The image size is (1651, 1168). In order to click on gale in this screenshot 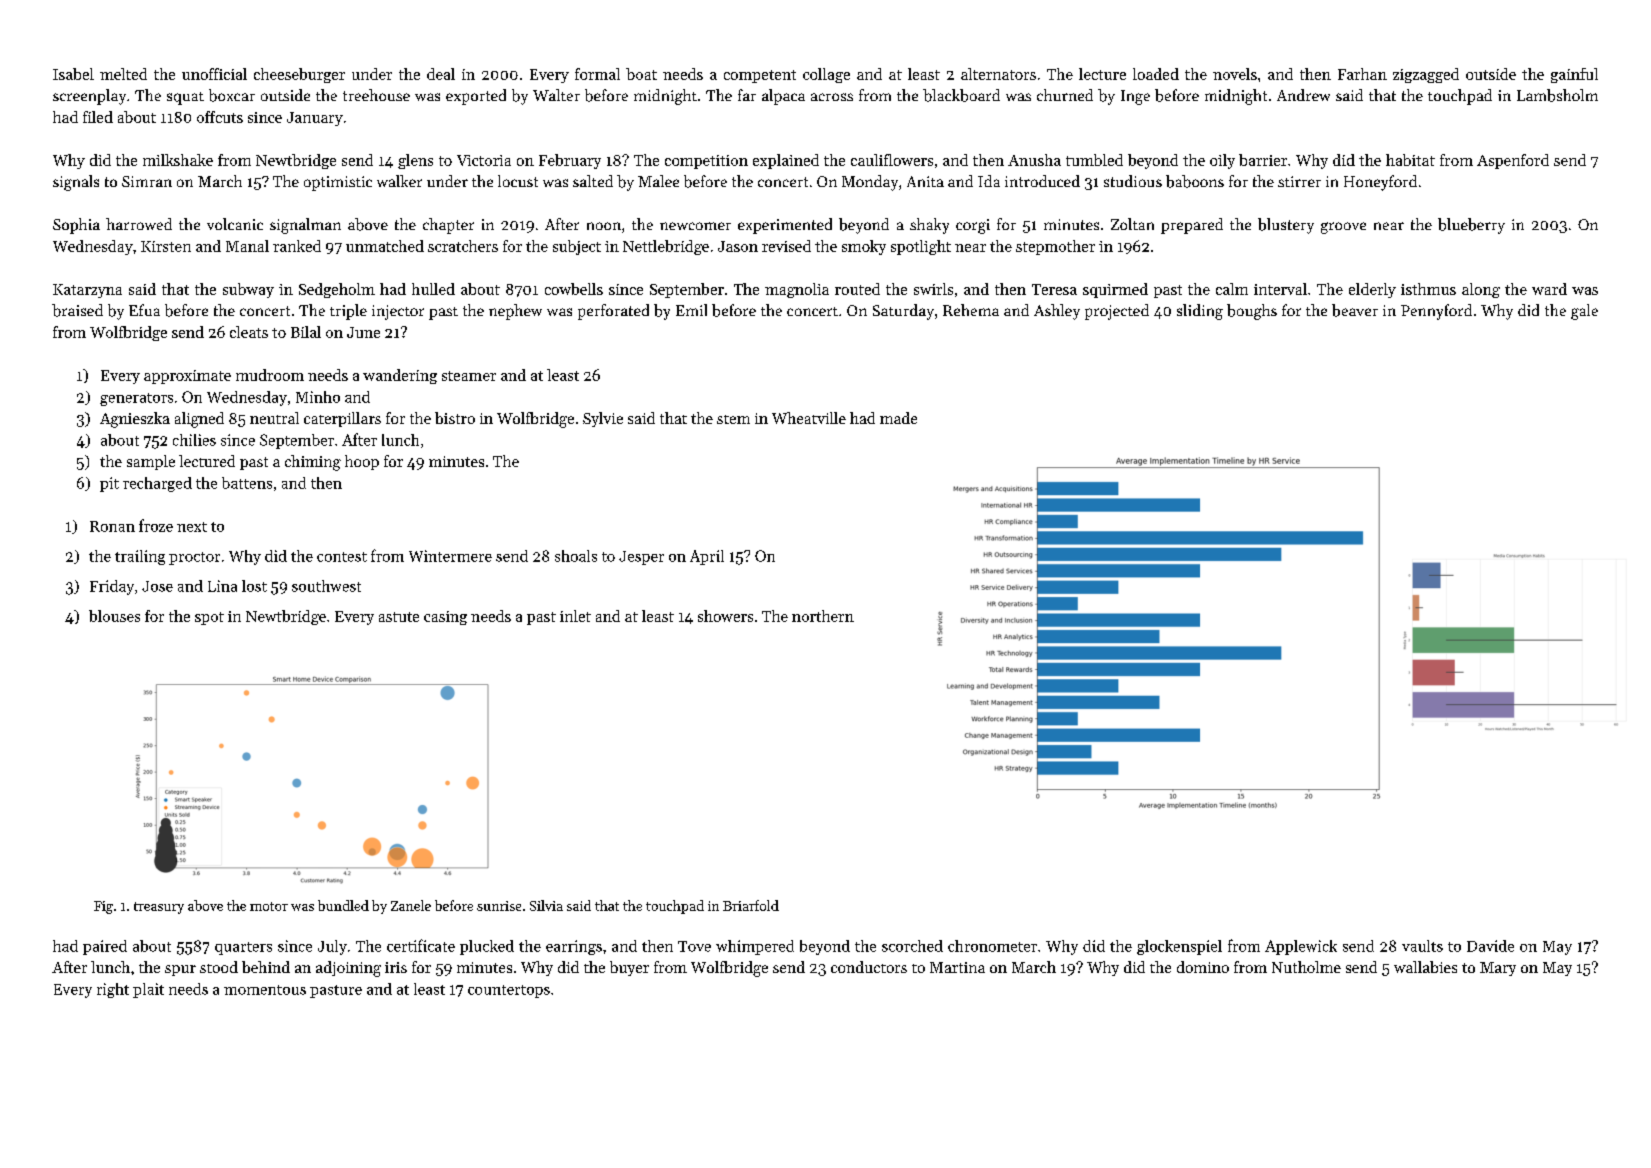, I will do `click(1584, 312)`.
